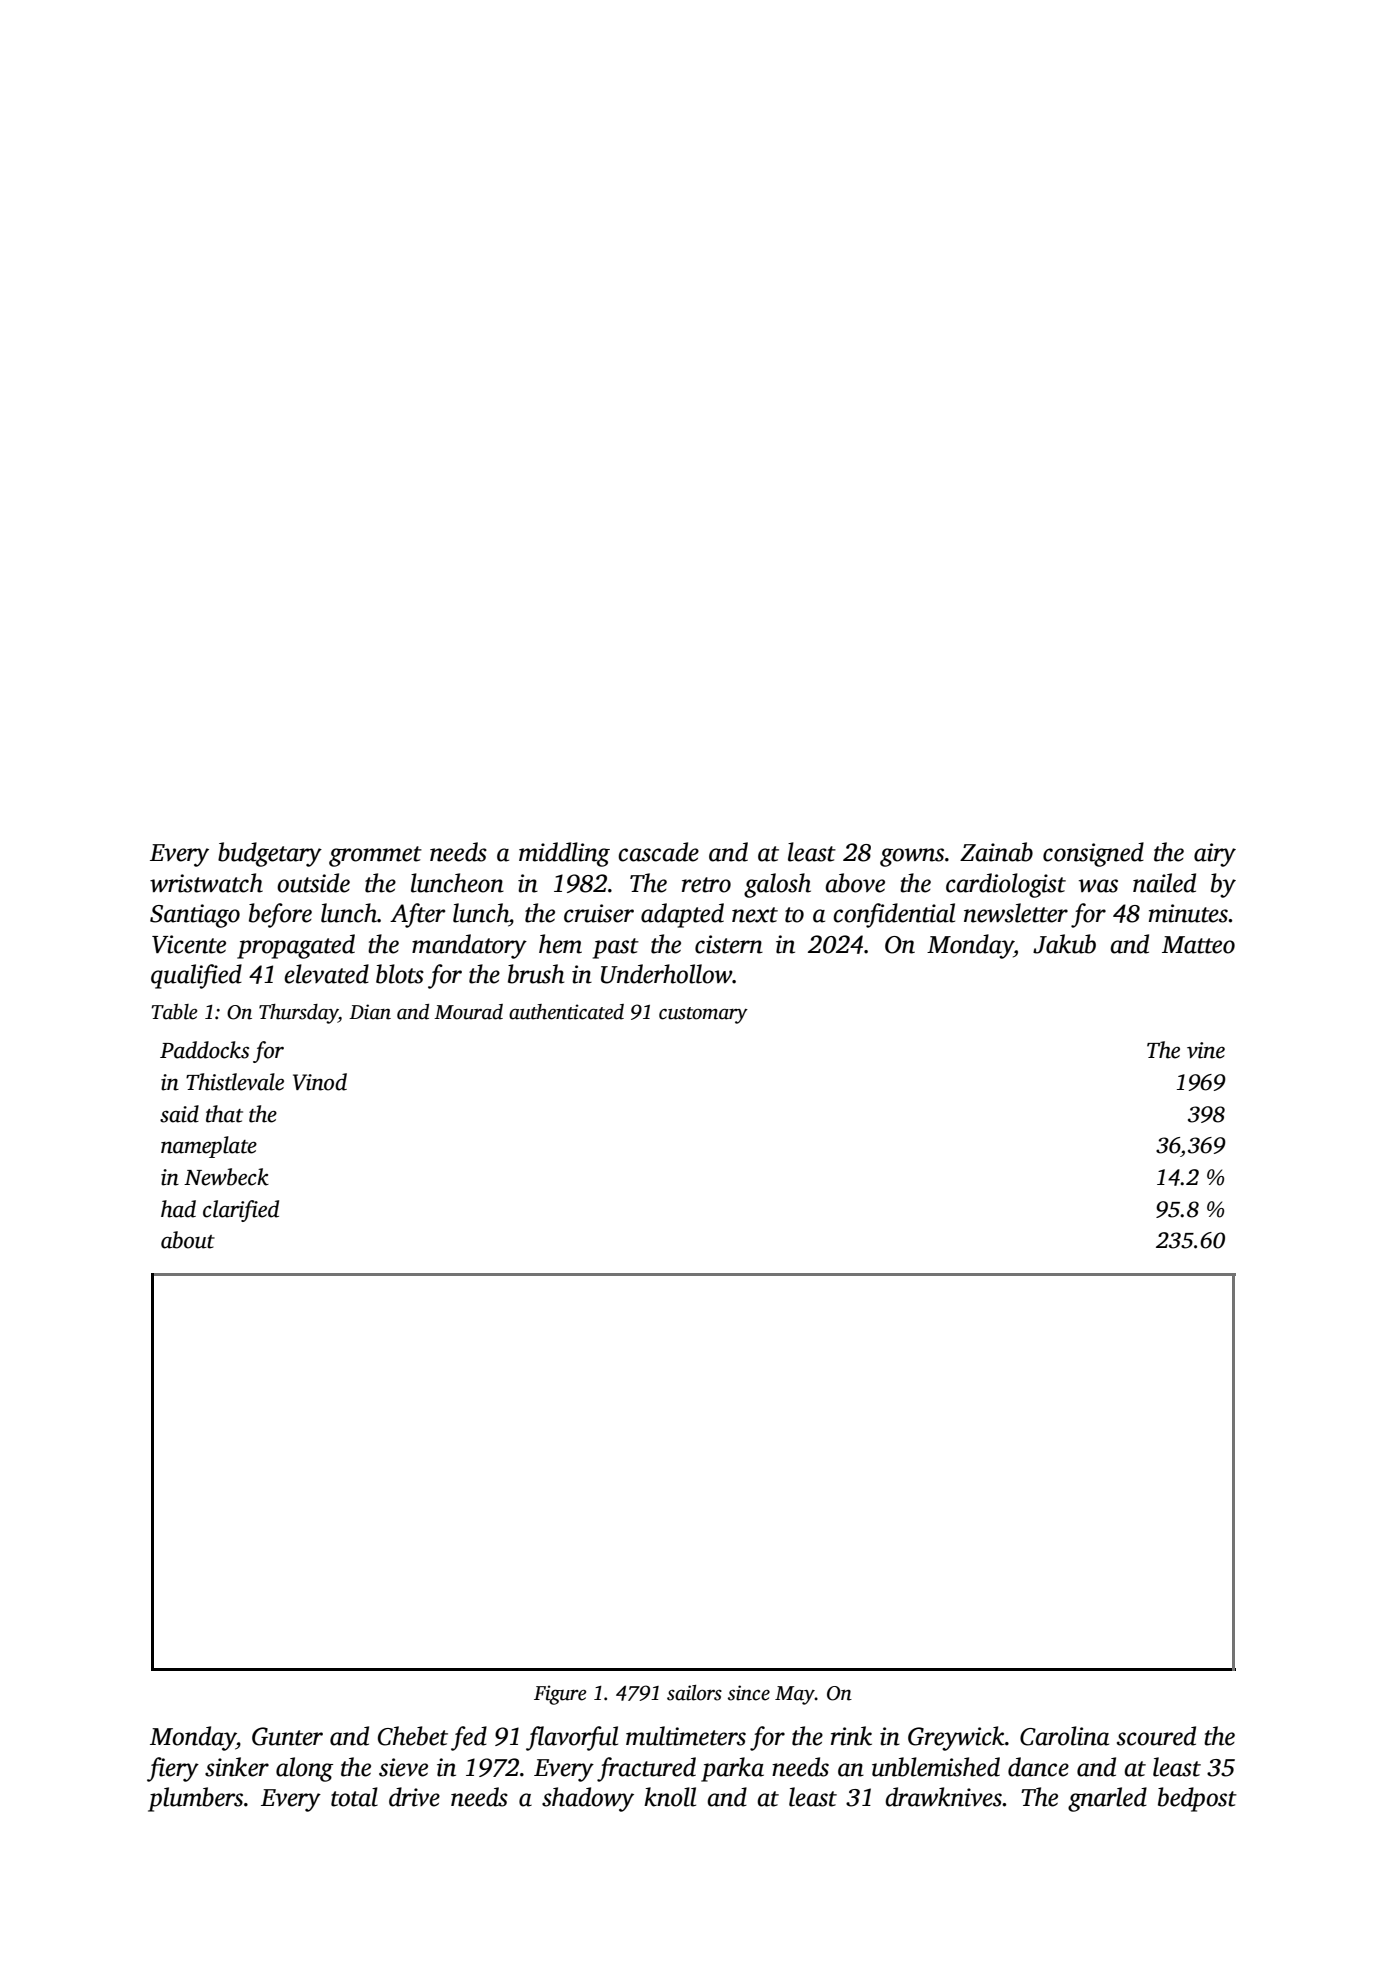 The width and height of the screenshot is (1386, 1969). What do you see at coordinates (703, 1015) in the screenshot?
I see `customary` at bounding box center [703, 1015].
